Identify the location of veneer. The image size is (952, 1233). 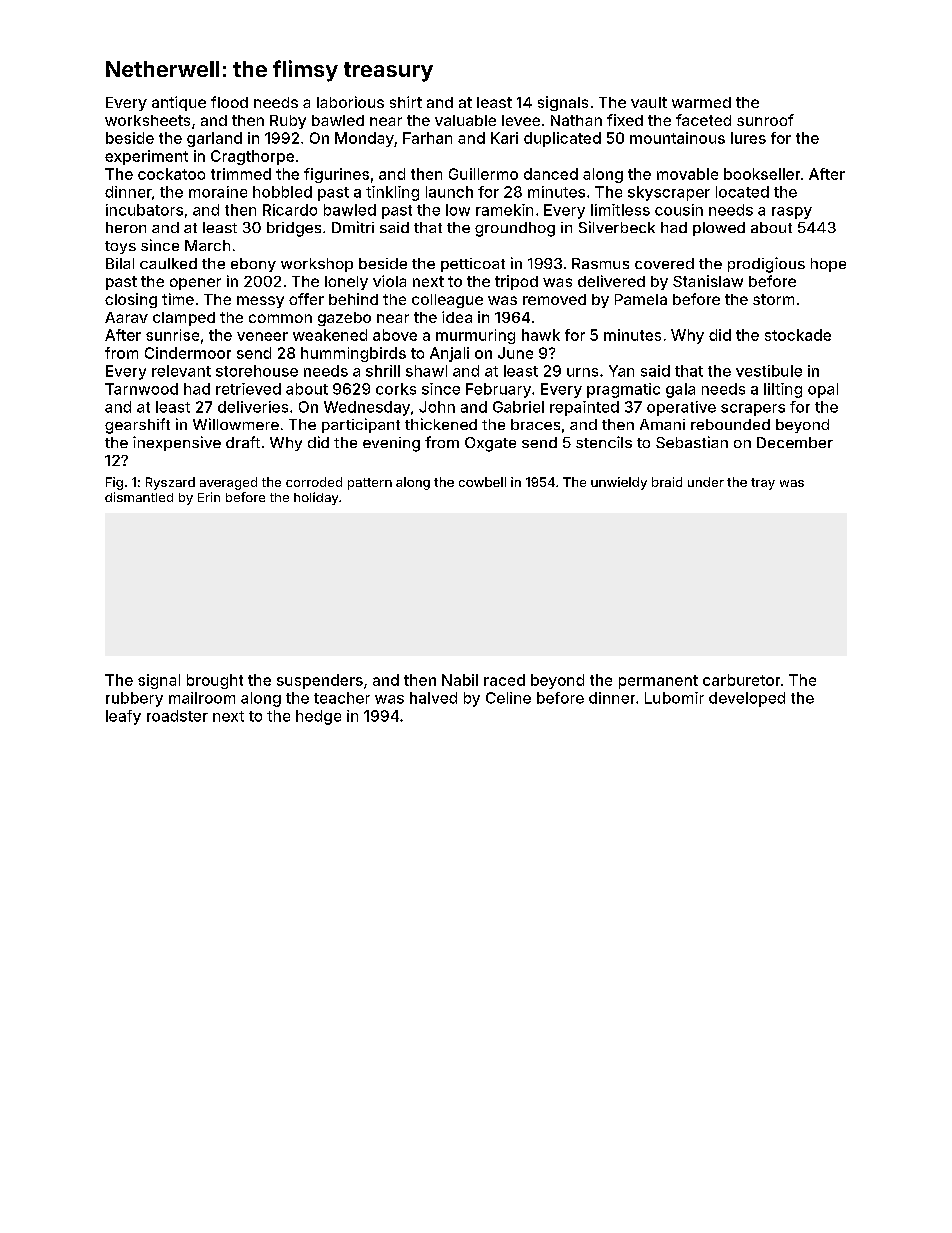
(262, 336).
